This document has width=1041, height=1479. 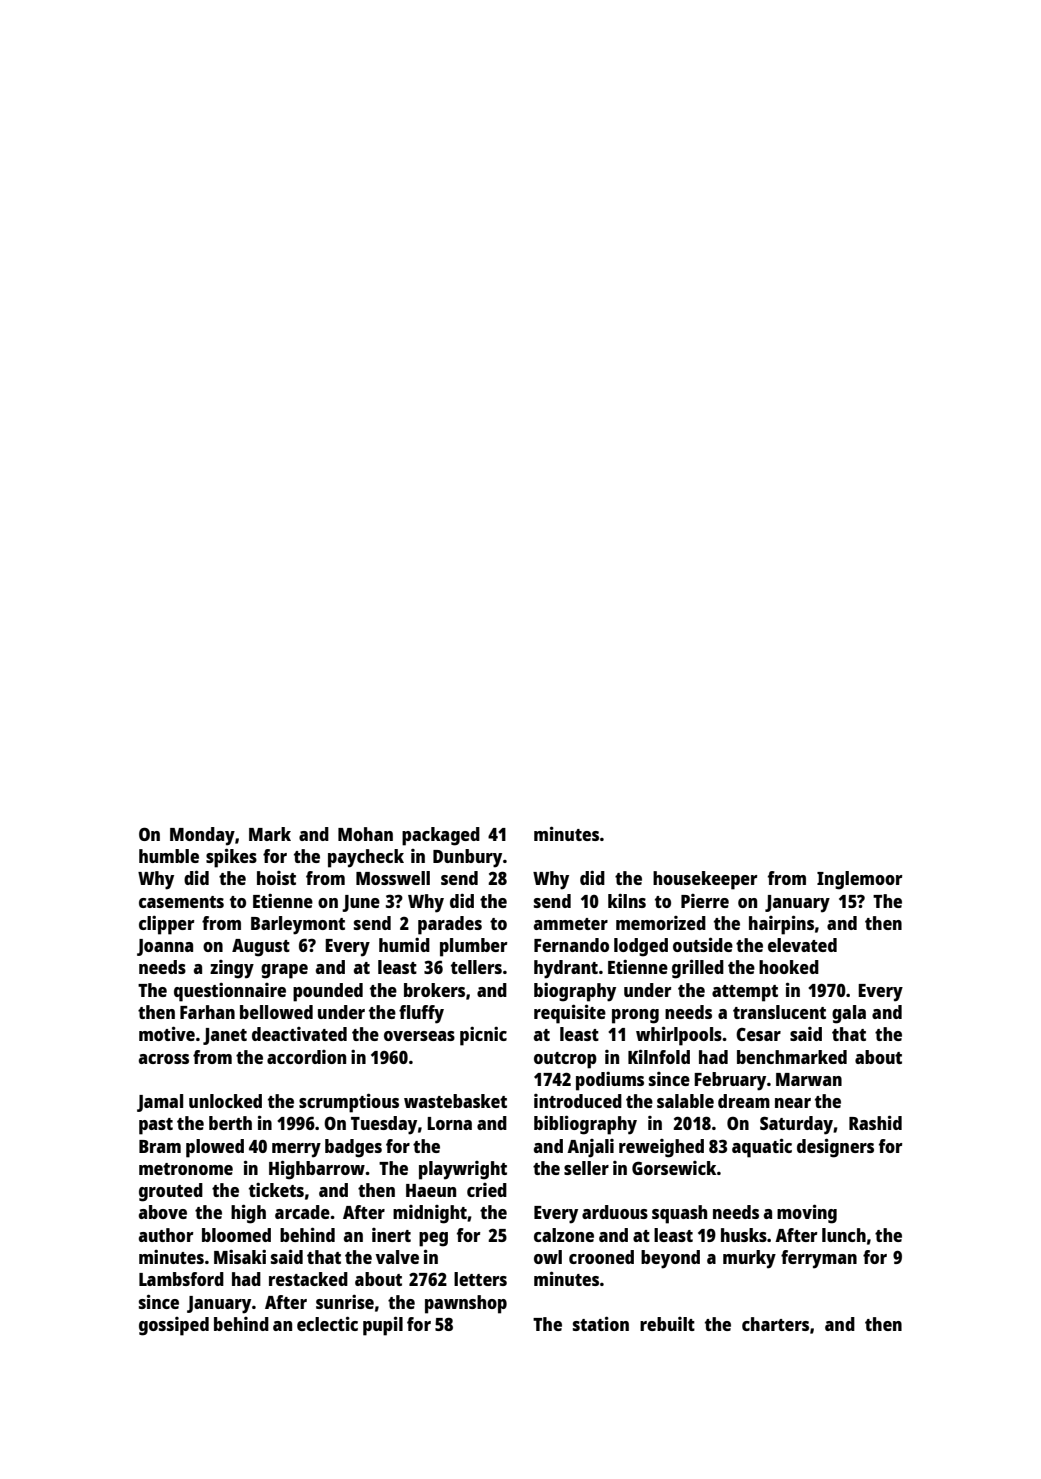 I want to click on elevated, so click(x=802, y=945).
